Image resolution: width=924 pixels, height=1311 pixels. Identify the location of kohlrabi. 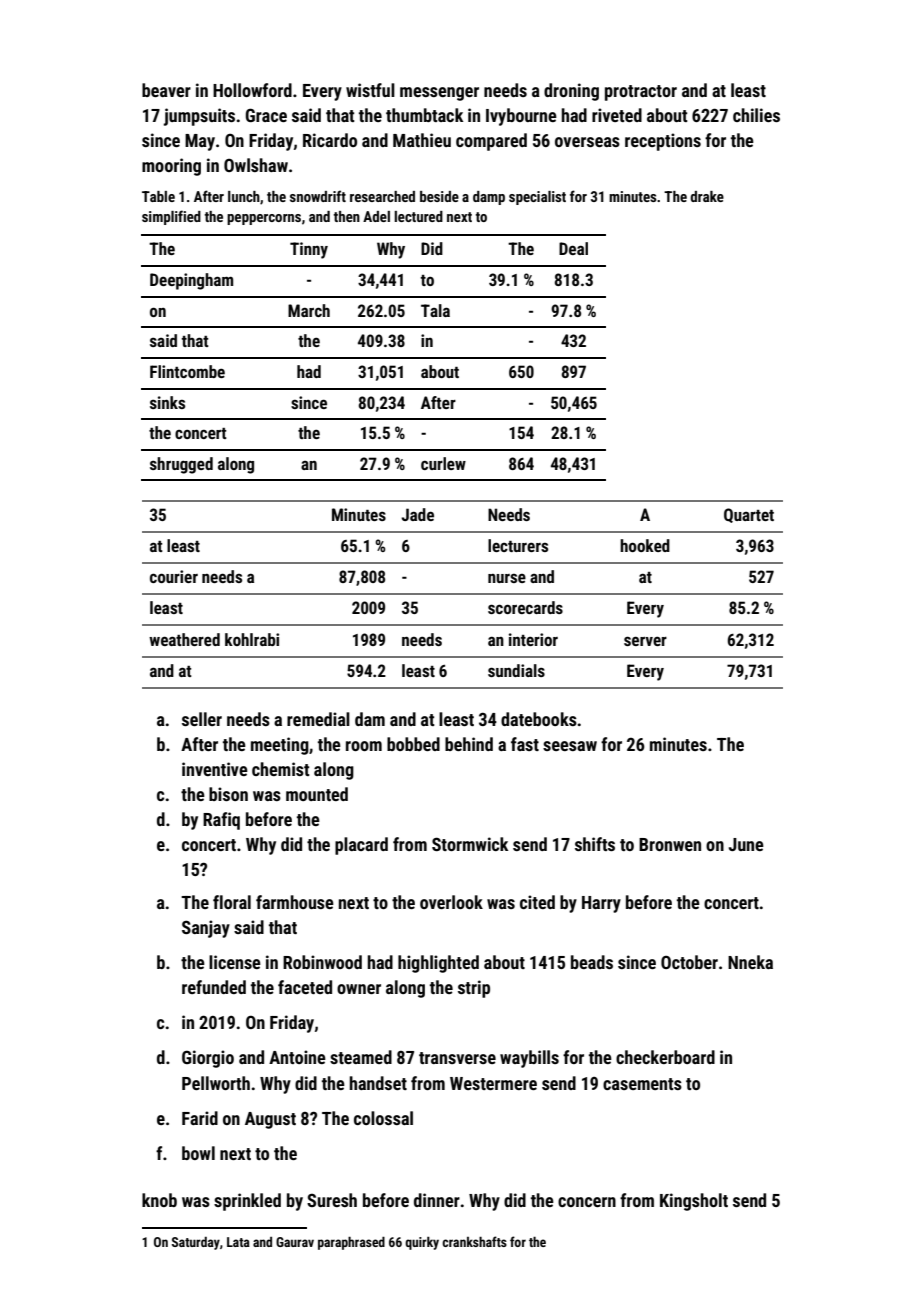
(252, 639).
